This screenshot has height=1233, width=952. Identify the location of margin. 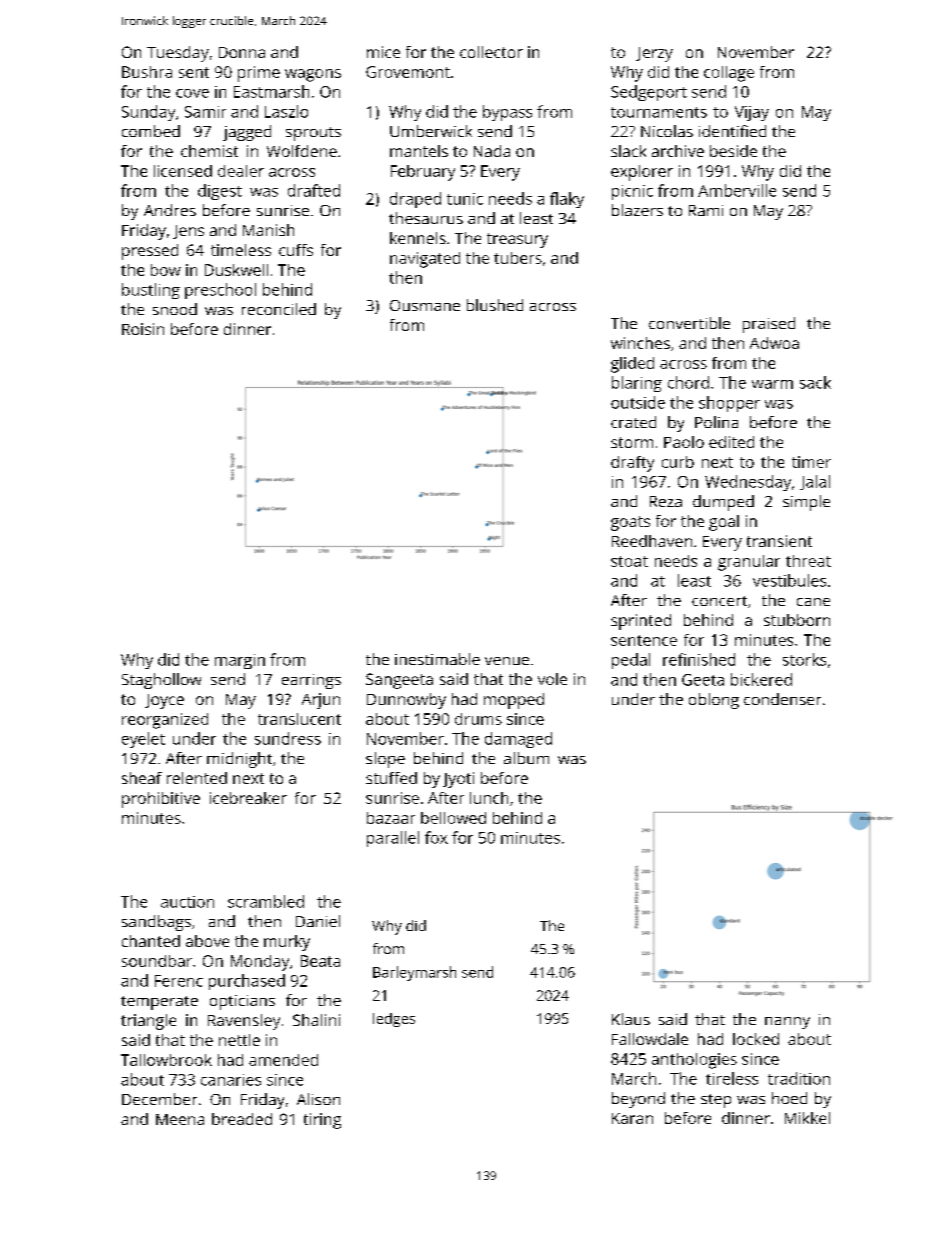
(240, 661).
